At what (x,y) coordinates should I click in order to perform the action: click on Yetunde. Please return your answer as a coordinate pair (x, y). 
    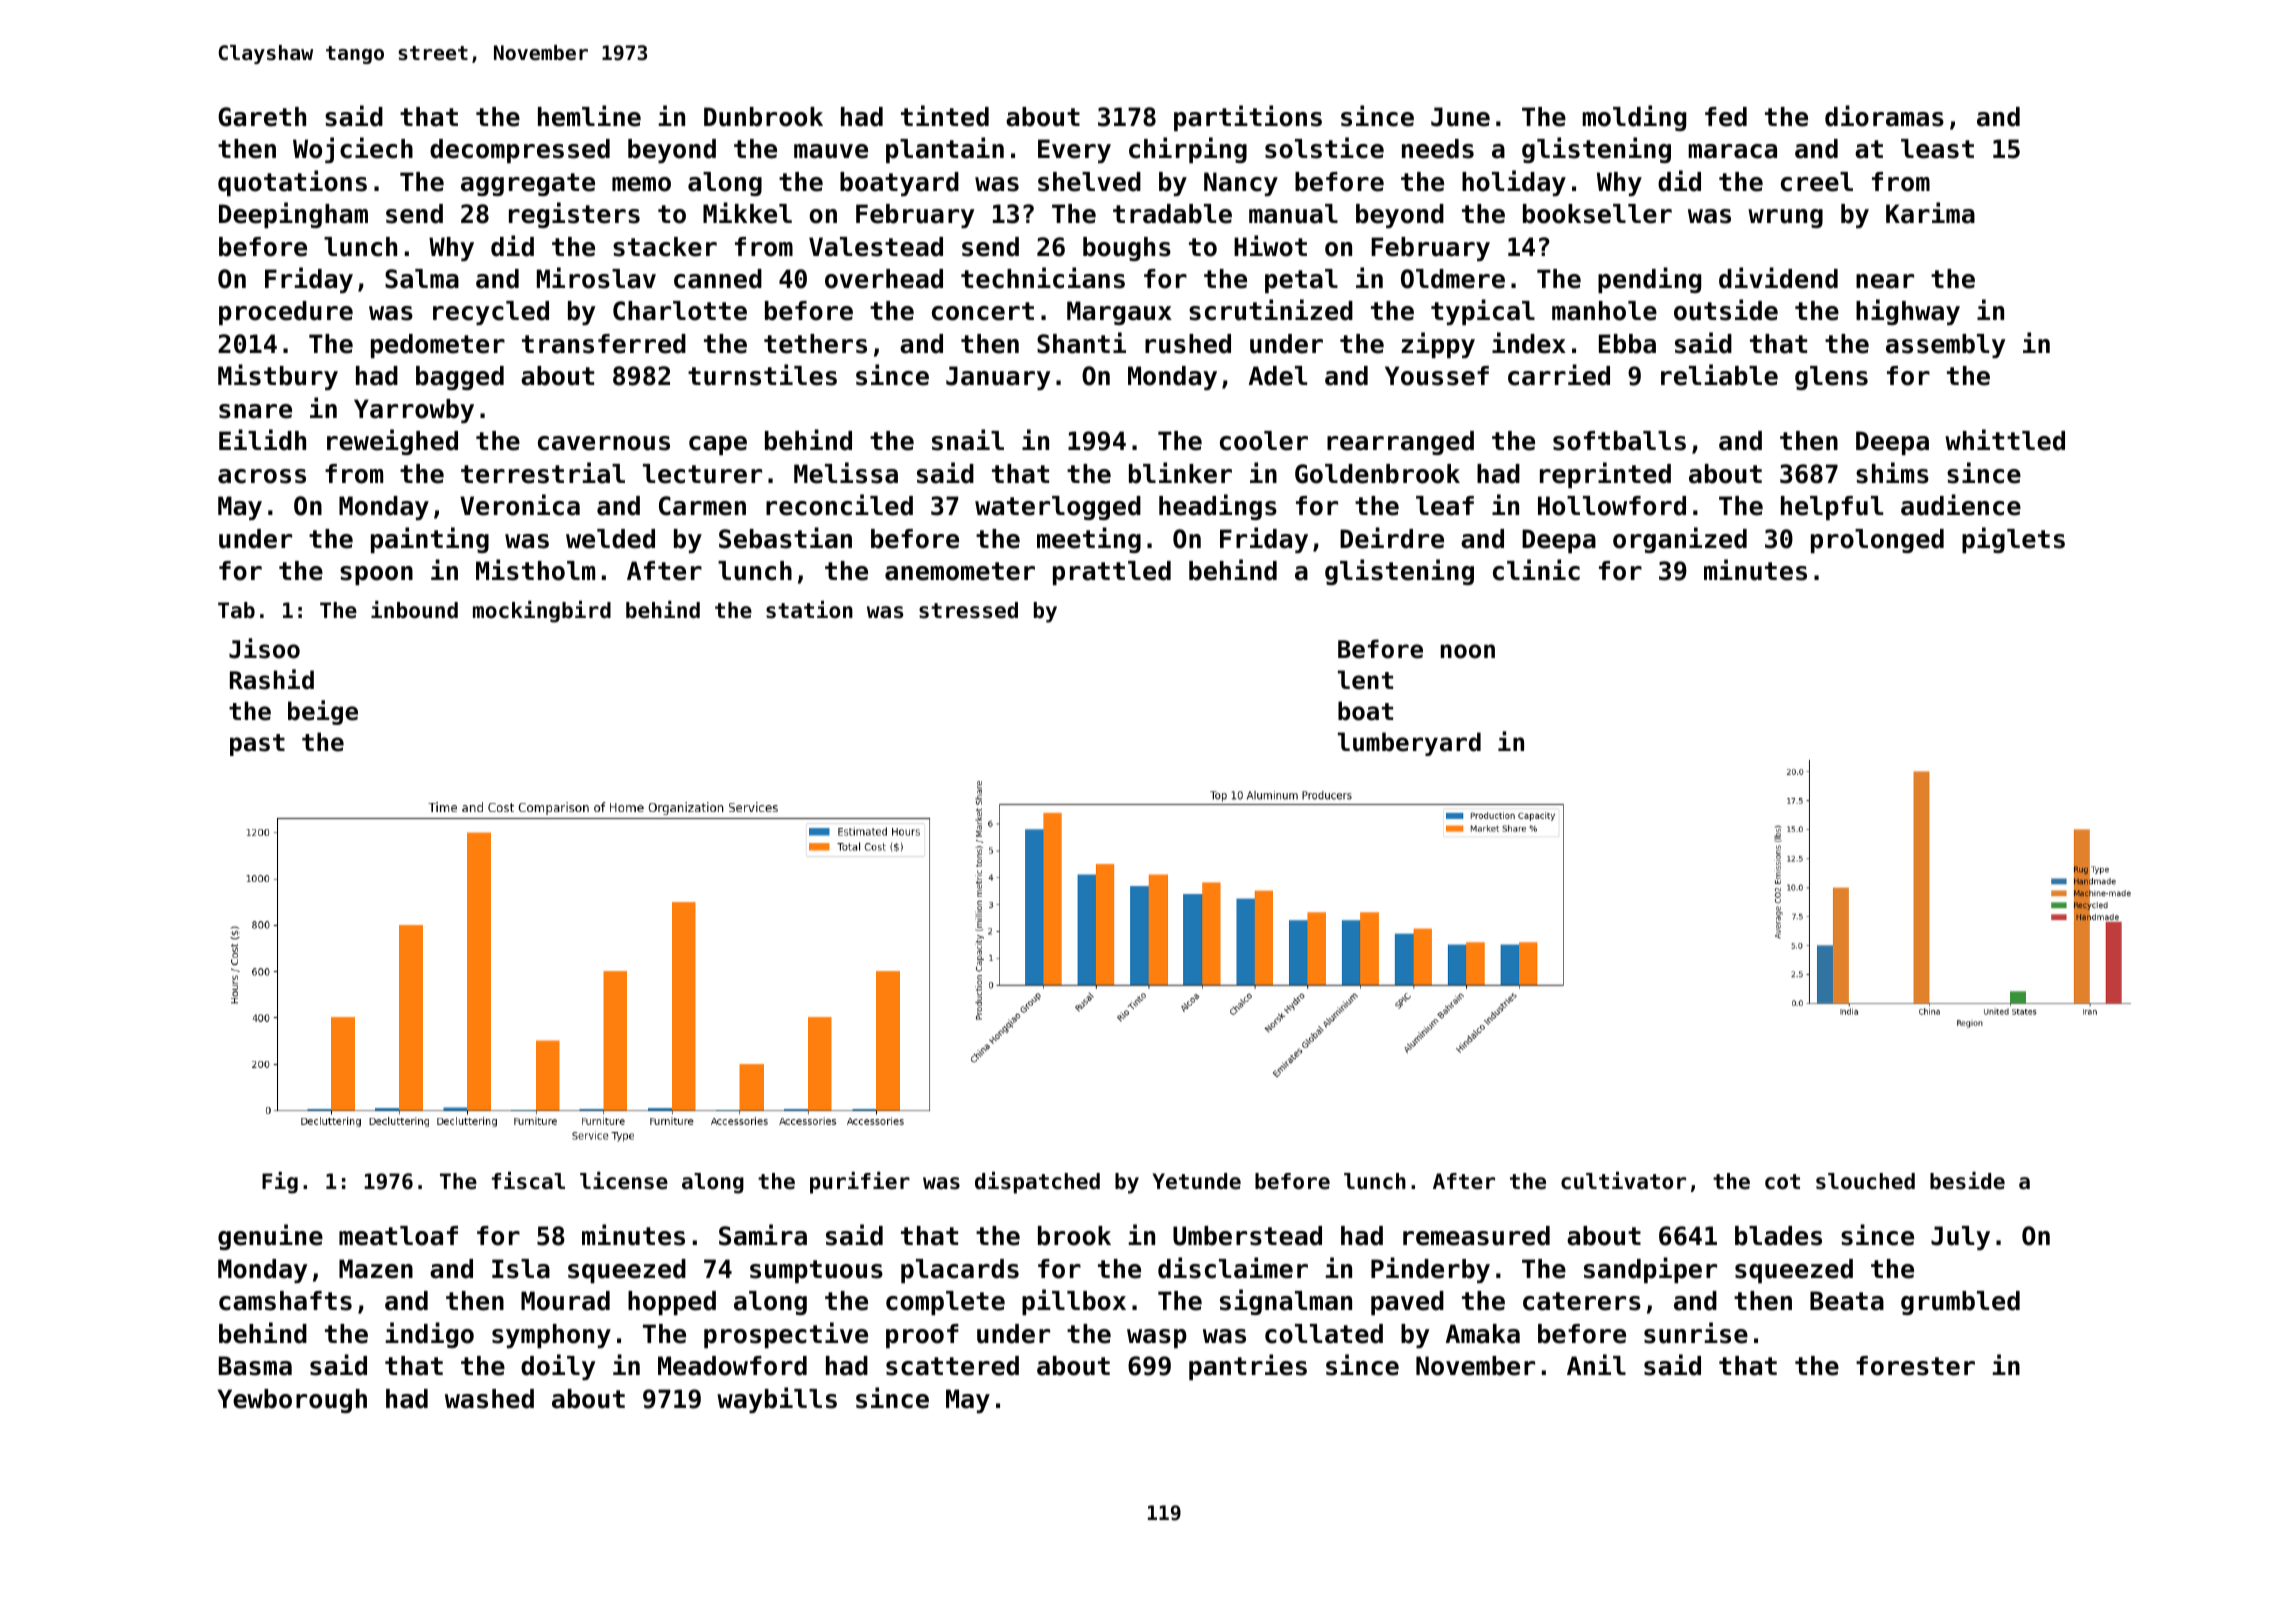
    Looking at the image, I should click on (1197, 1181).
